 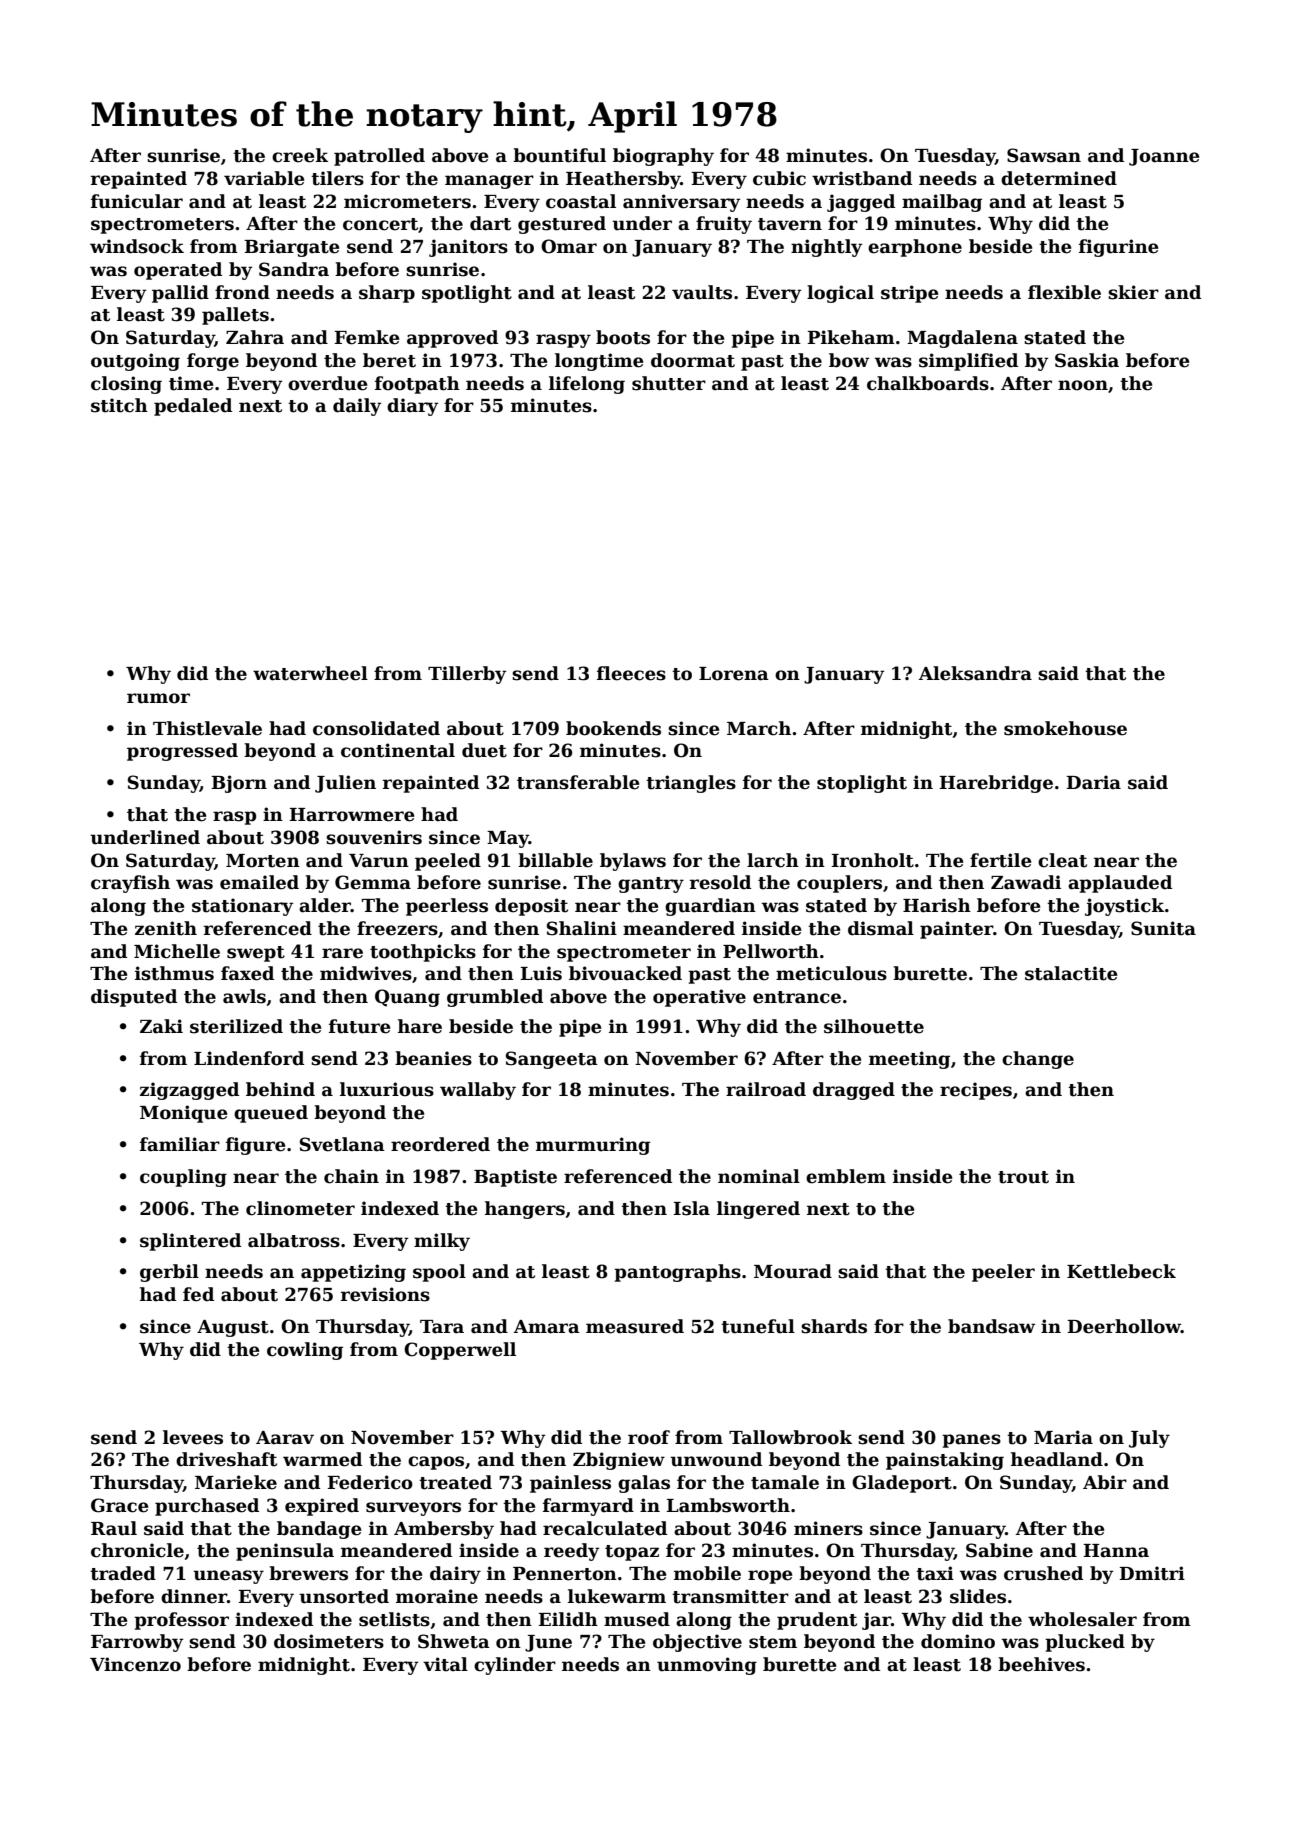 I want to click on unmoving, so click(x=707, y=1666).
